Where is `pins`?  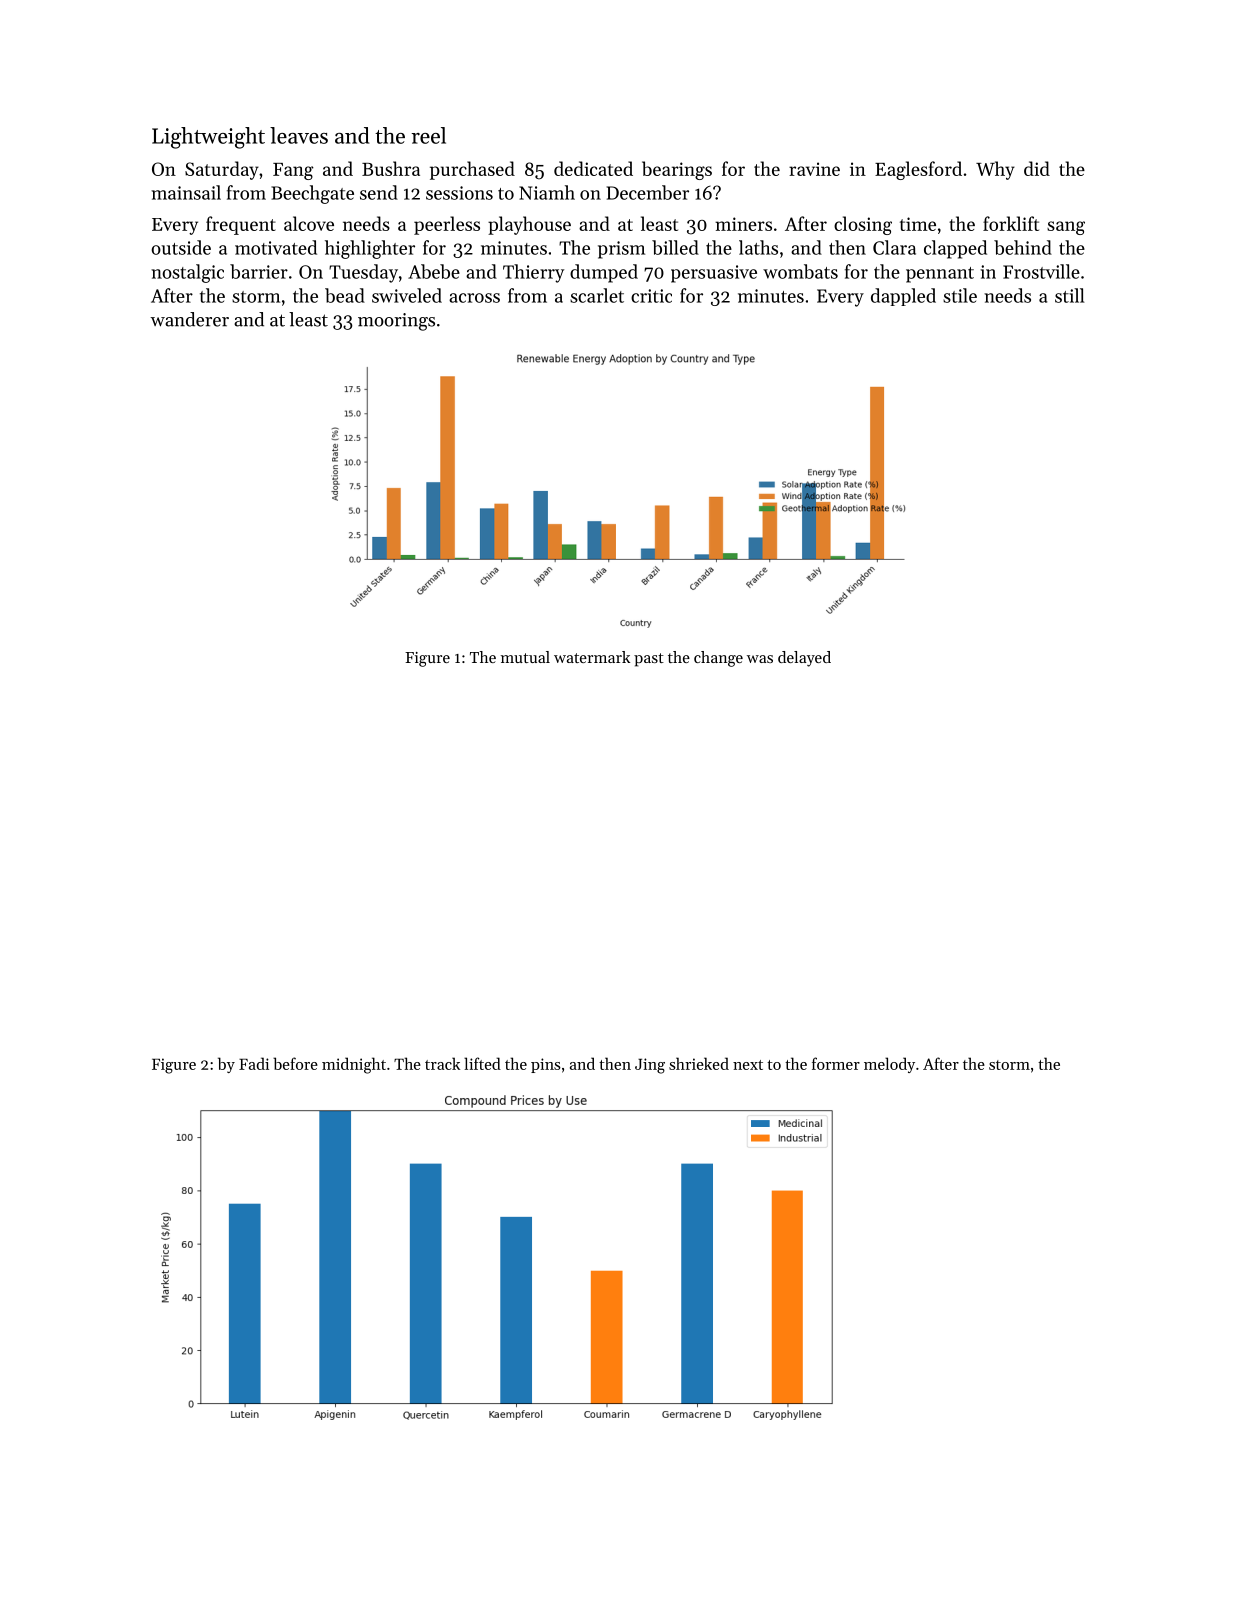
pins is located at coordinates (546, 1065).
